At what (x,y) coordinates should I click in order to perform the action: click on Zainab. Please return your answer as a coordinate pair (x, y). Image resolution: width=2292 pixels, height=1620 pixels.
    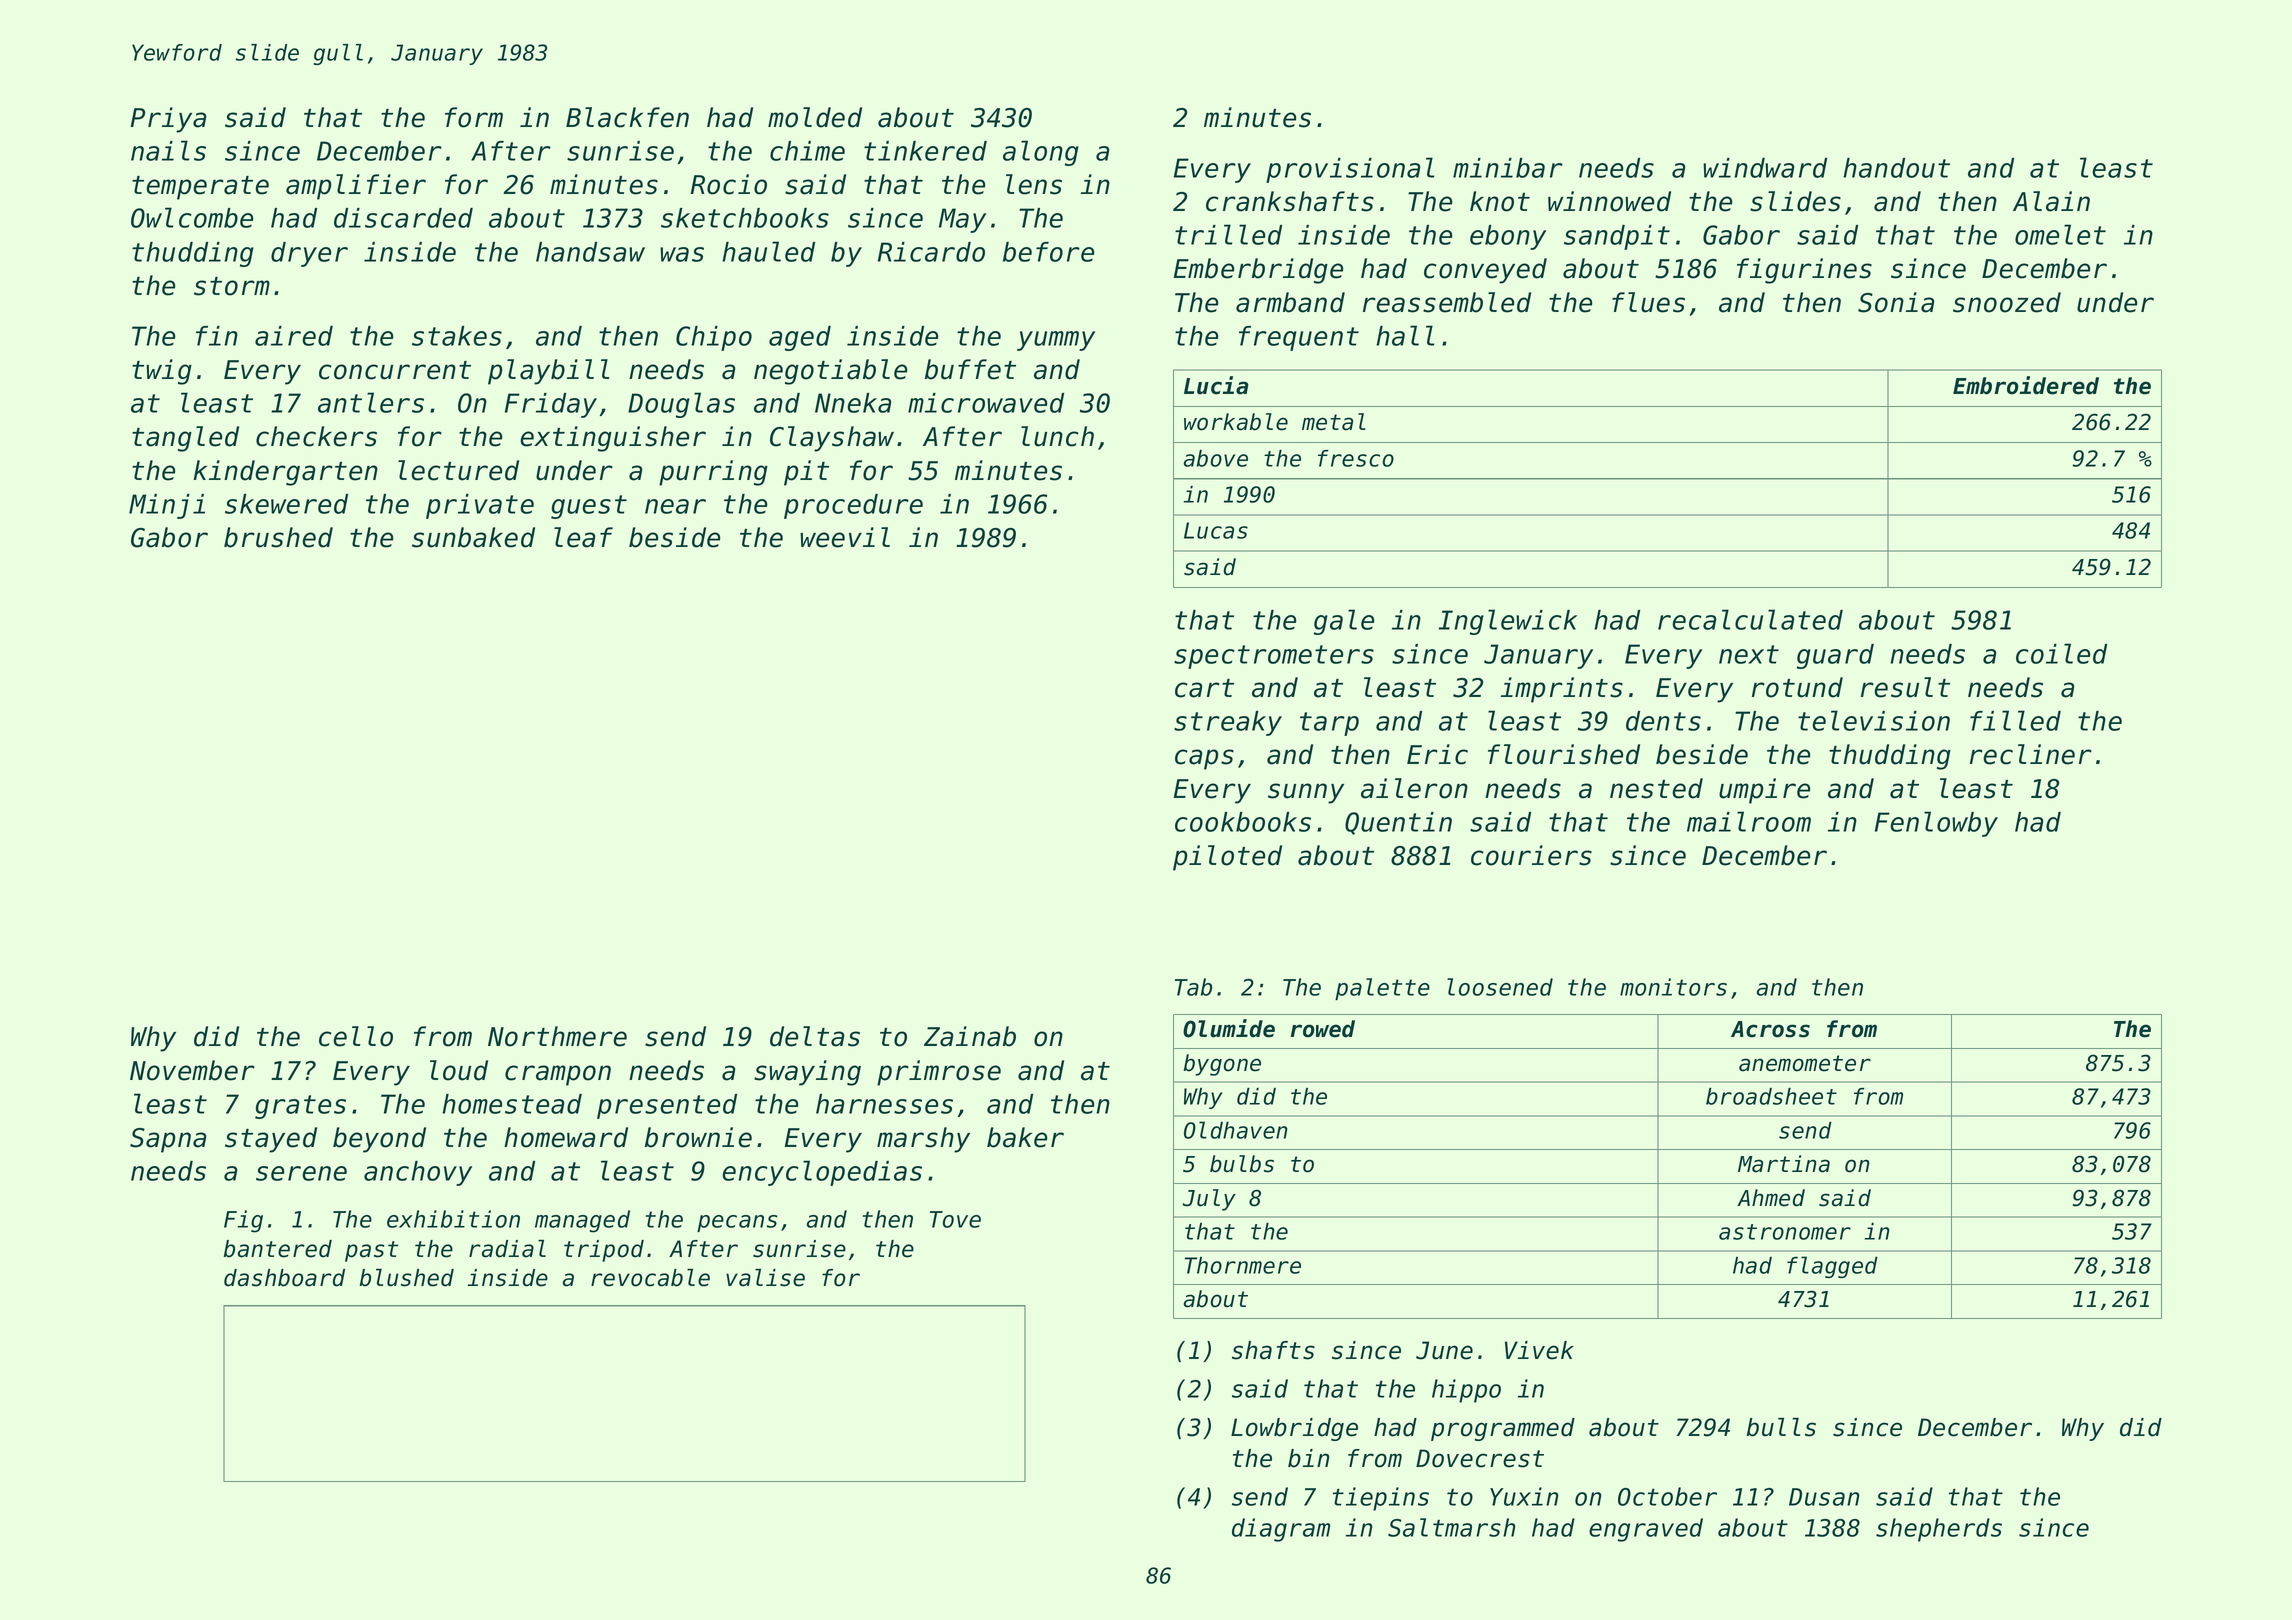
    Looking at the image, I should click on (970, 1036).
